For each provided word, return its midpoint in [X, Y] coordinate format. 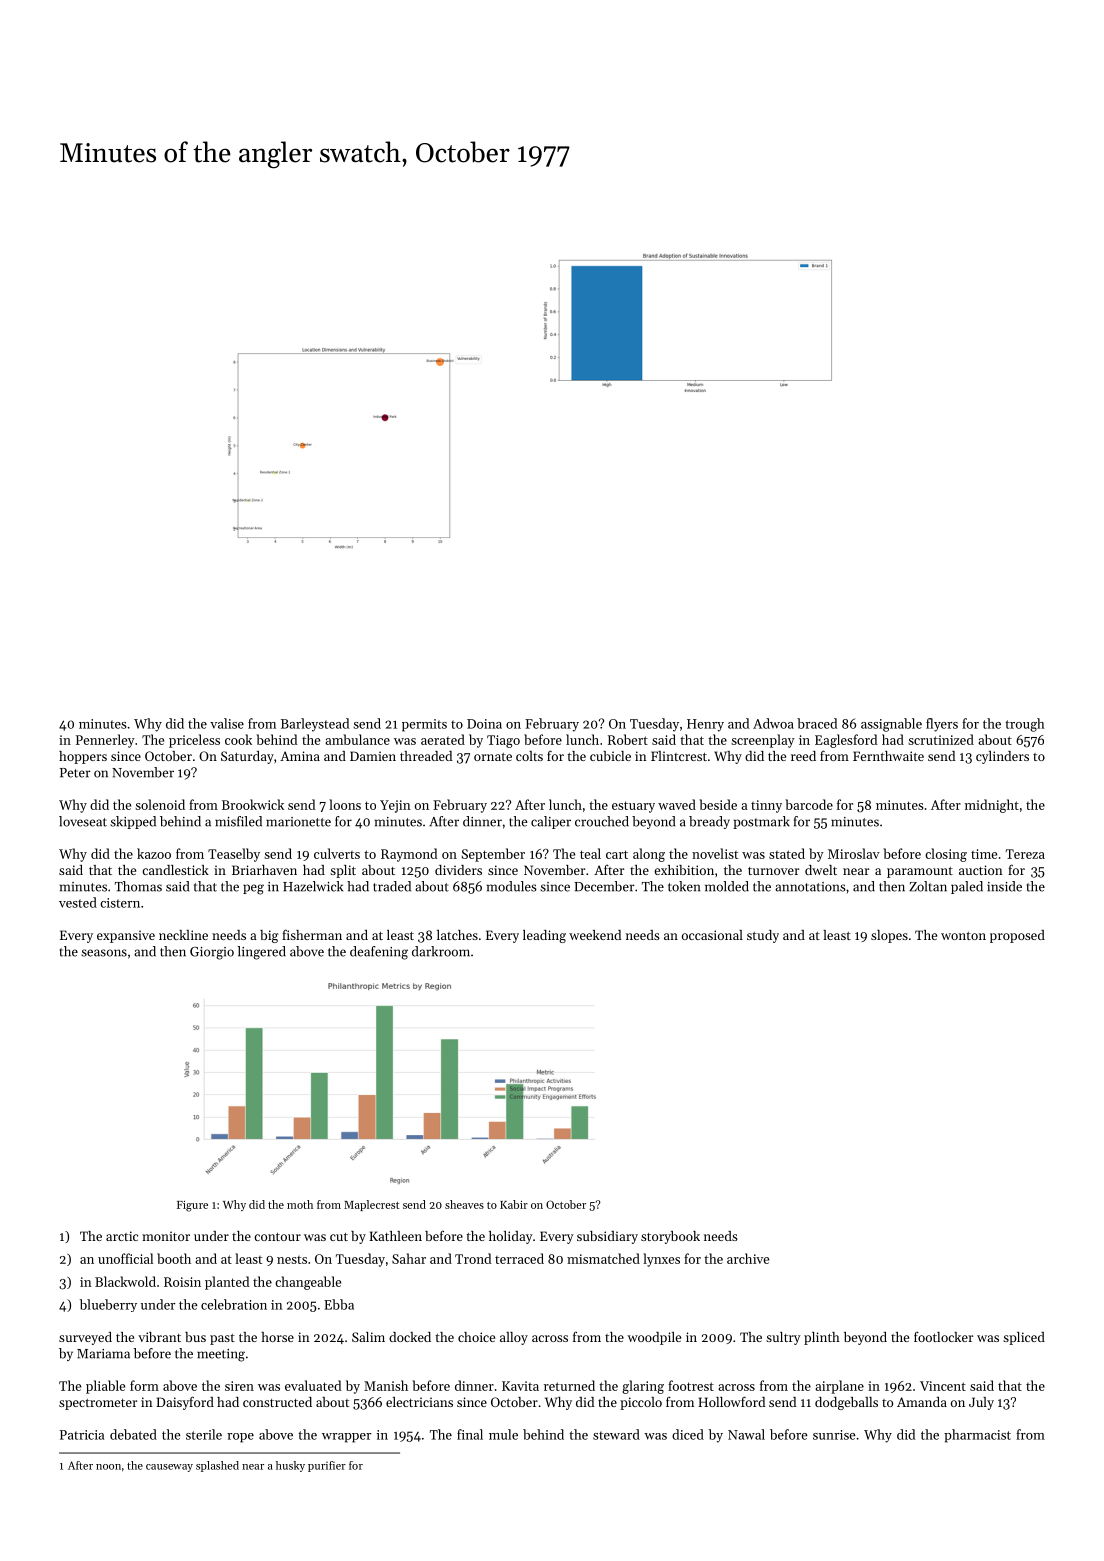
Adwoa [773, 723]
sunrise [834, 1435]
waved [677, 804]
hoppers [83, 757]
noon [108, 1467]
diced [688, 1434]
